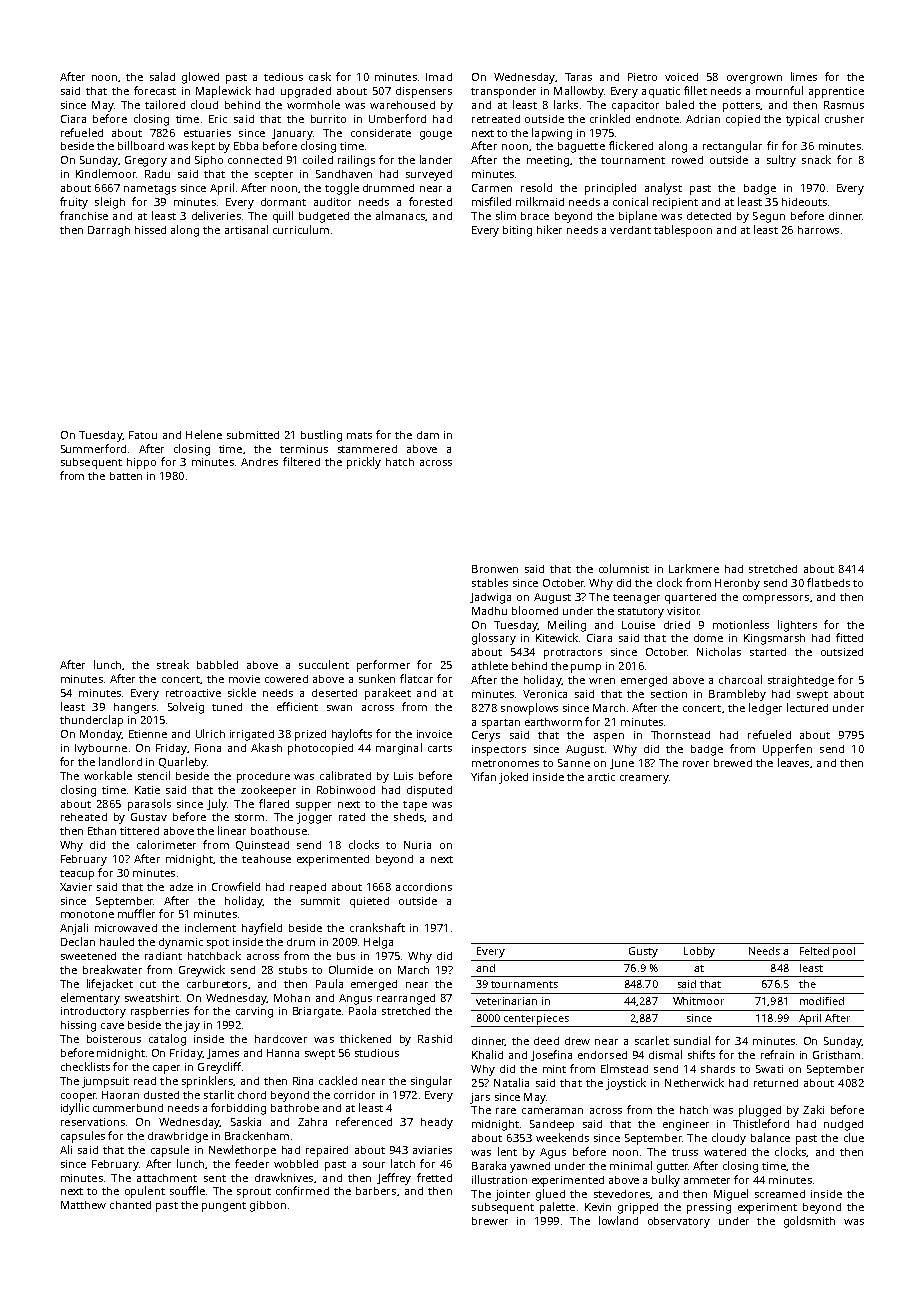 This document has height=1308, width=924. What do you see at coordinates (683, 231) in the document?
I see `tablespoon` at bounding box center [683, 231].
